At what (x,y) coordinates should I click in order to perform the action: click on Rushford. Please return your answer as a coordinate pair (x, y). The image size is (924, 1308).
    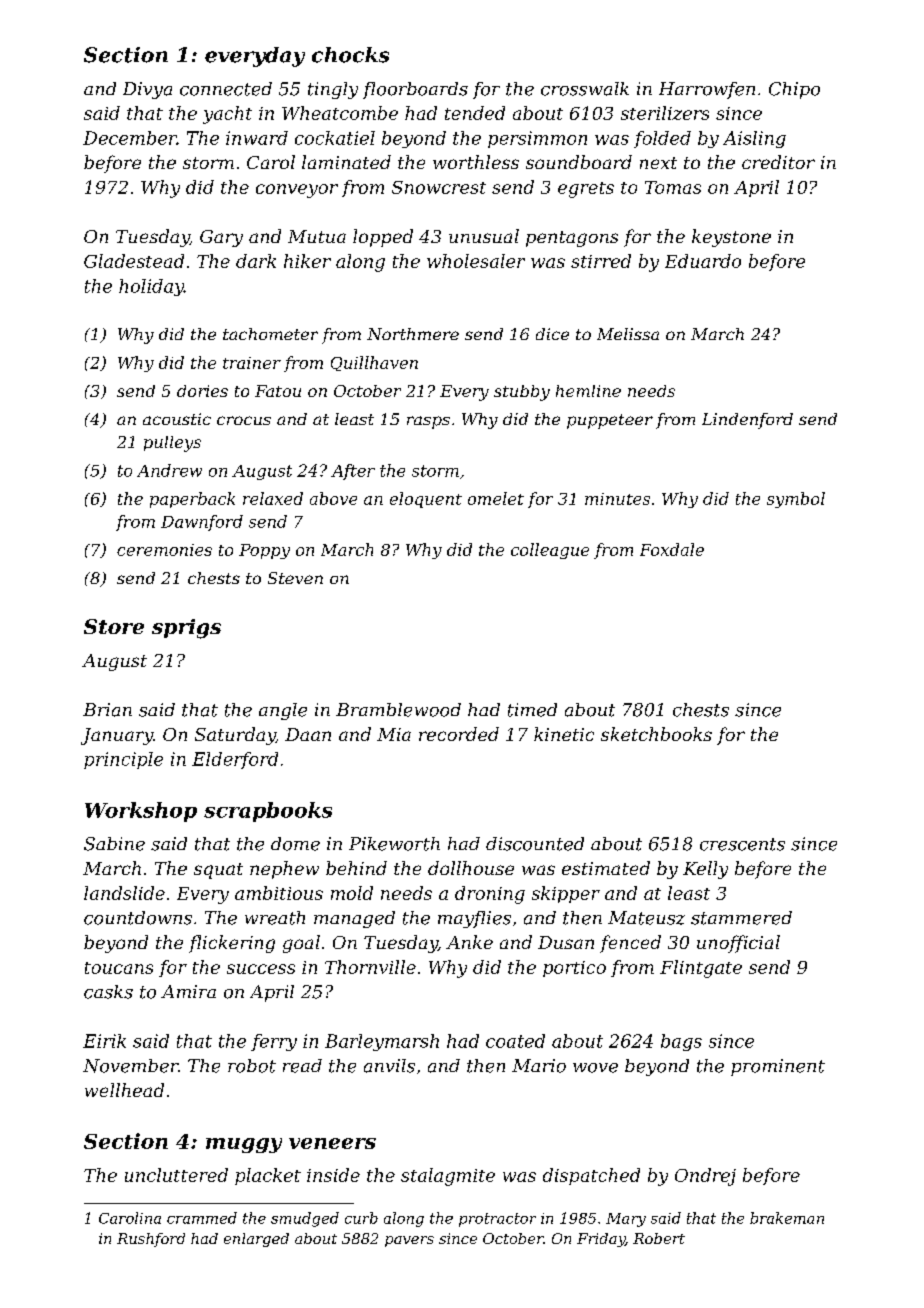
    Looking at the image, I should click on (151, 1240).
